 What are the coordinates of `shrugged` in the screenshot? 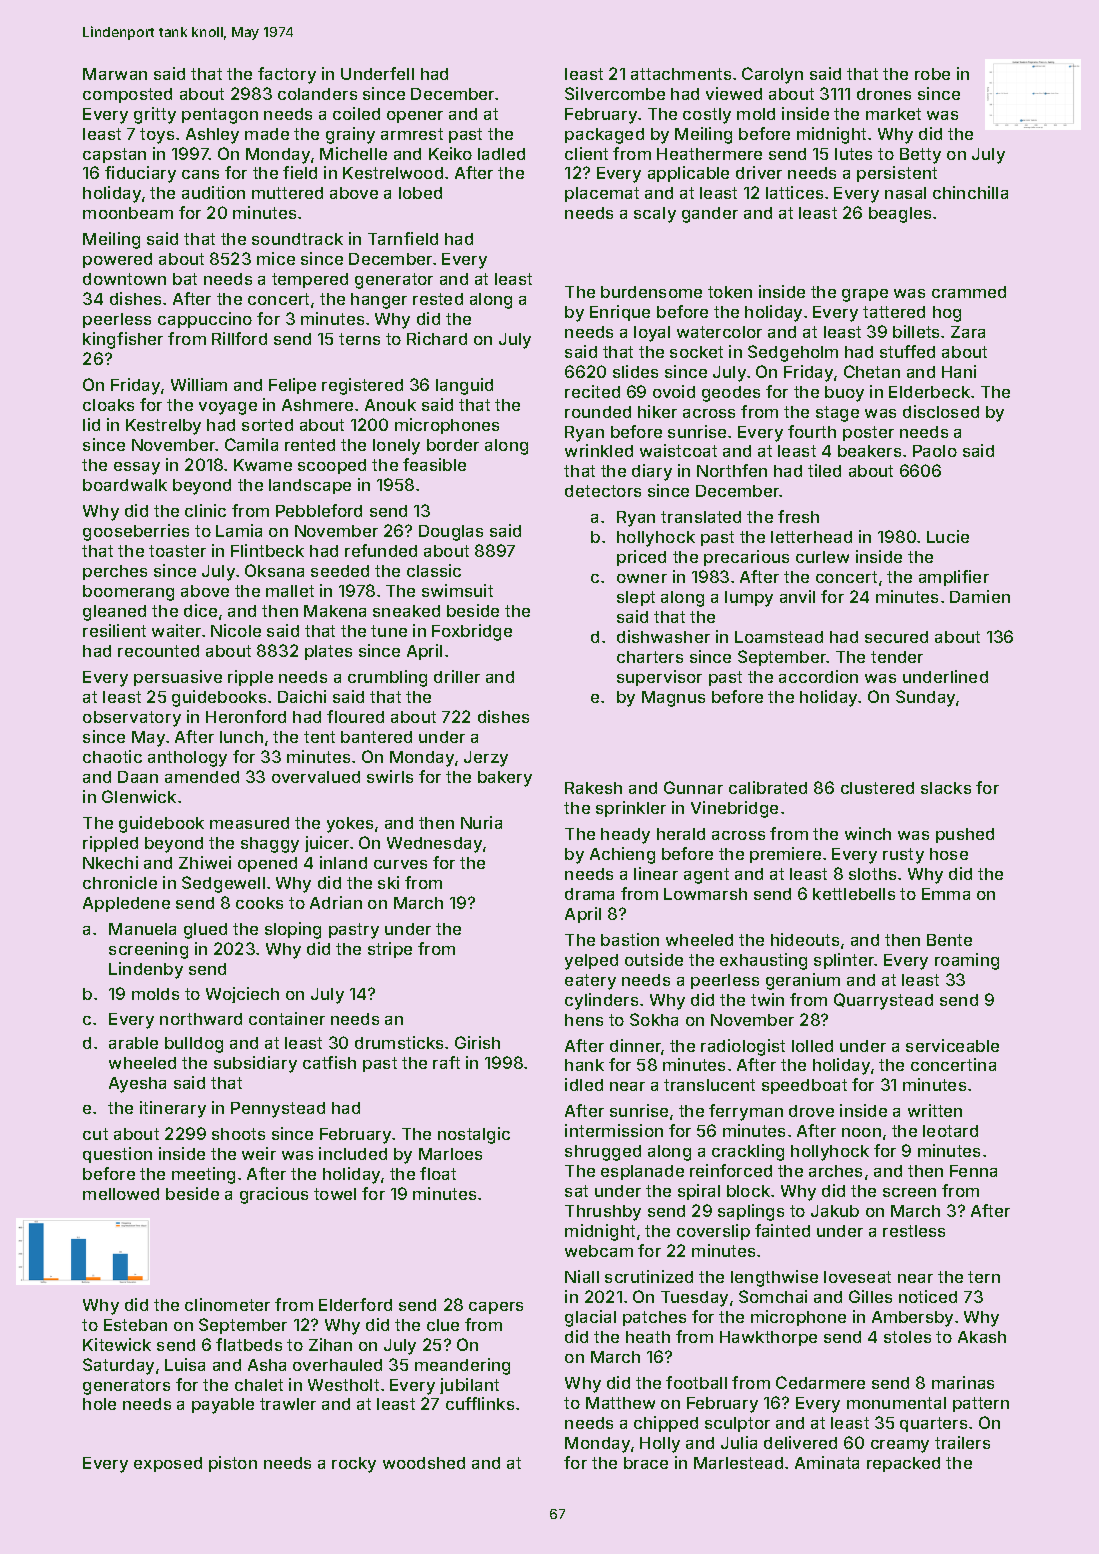 It's located at (603, 1153).
